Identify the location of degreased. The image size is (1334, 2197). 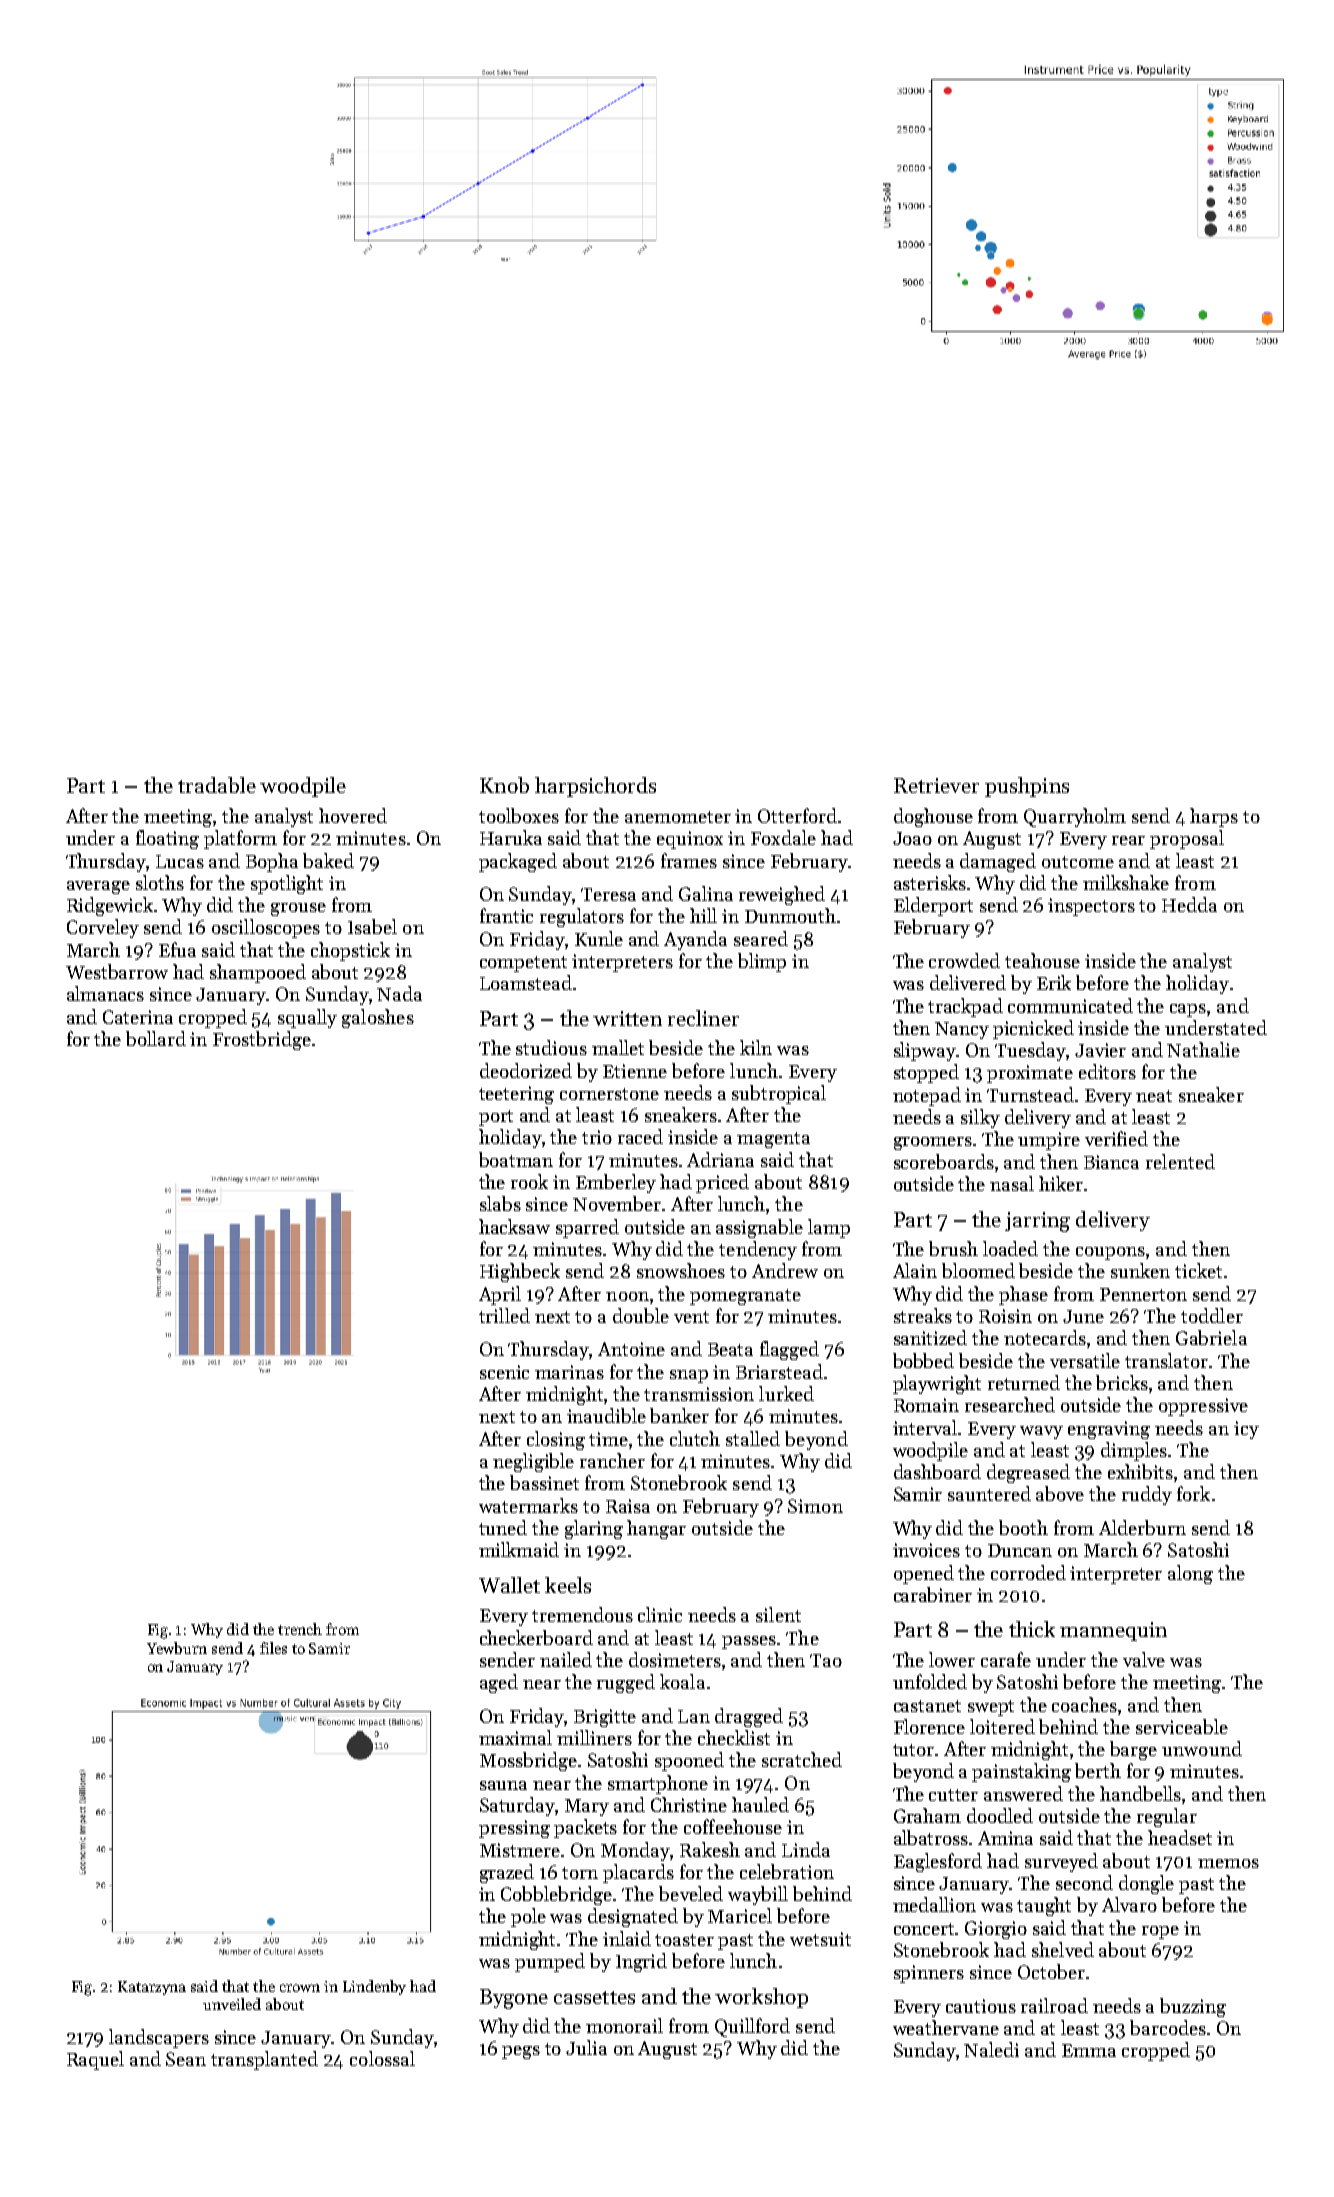
(1028, 1473).
